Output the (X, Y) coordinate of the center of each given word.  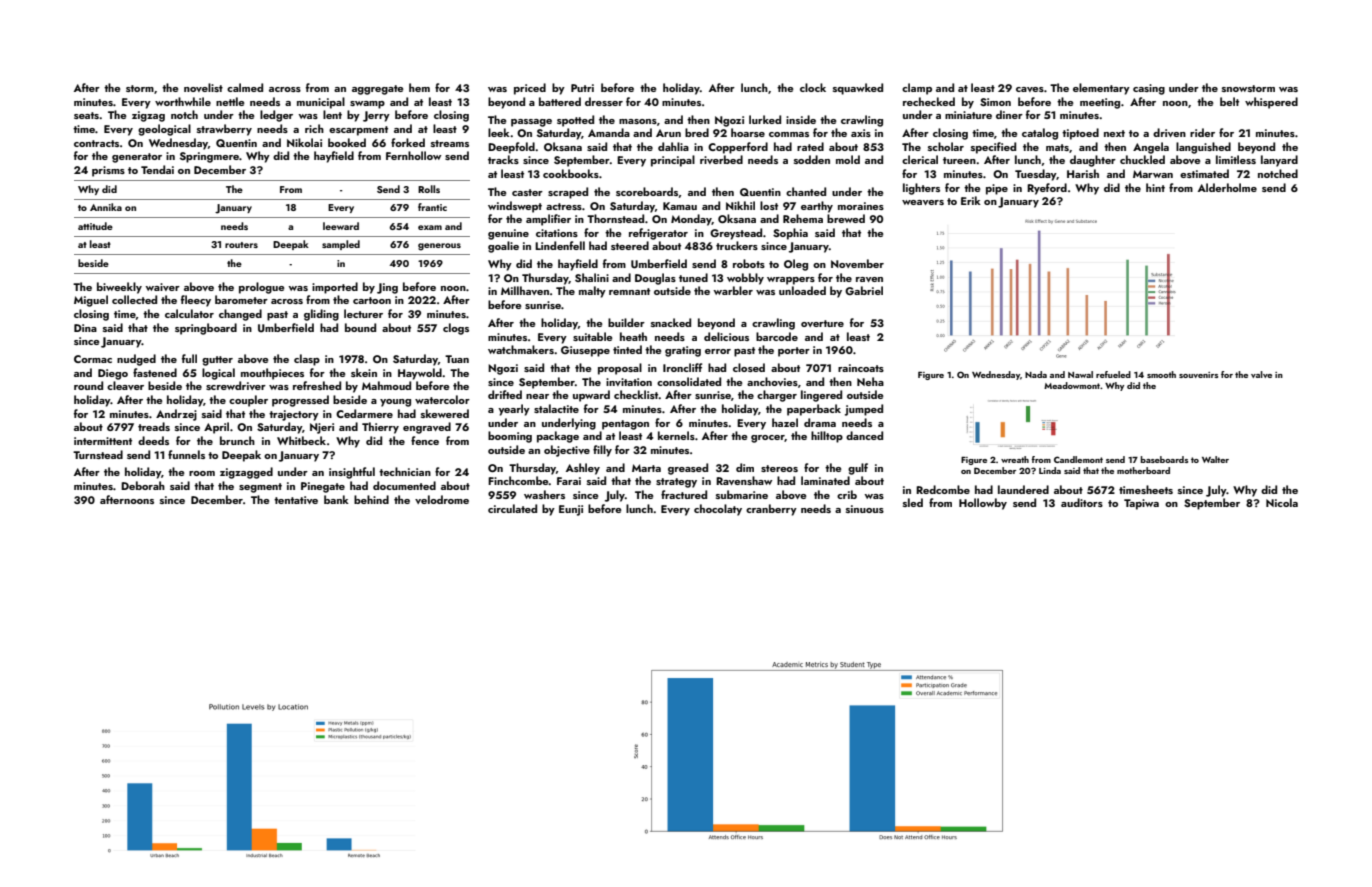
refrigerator (658, 234)
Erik (971, 200)
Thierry (380, 428)
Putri (582, 88)
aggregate (378, 90)
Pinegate (323, 487)
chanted (806, 191)
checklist (636, 394)
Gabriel (864, 290)
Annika (106, 207)
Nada (1036, 374)
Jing (387, 288)
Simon (995, 102)
